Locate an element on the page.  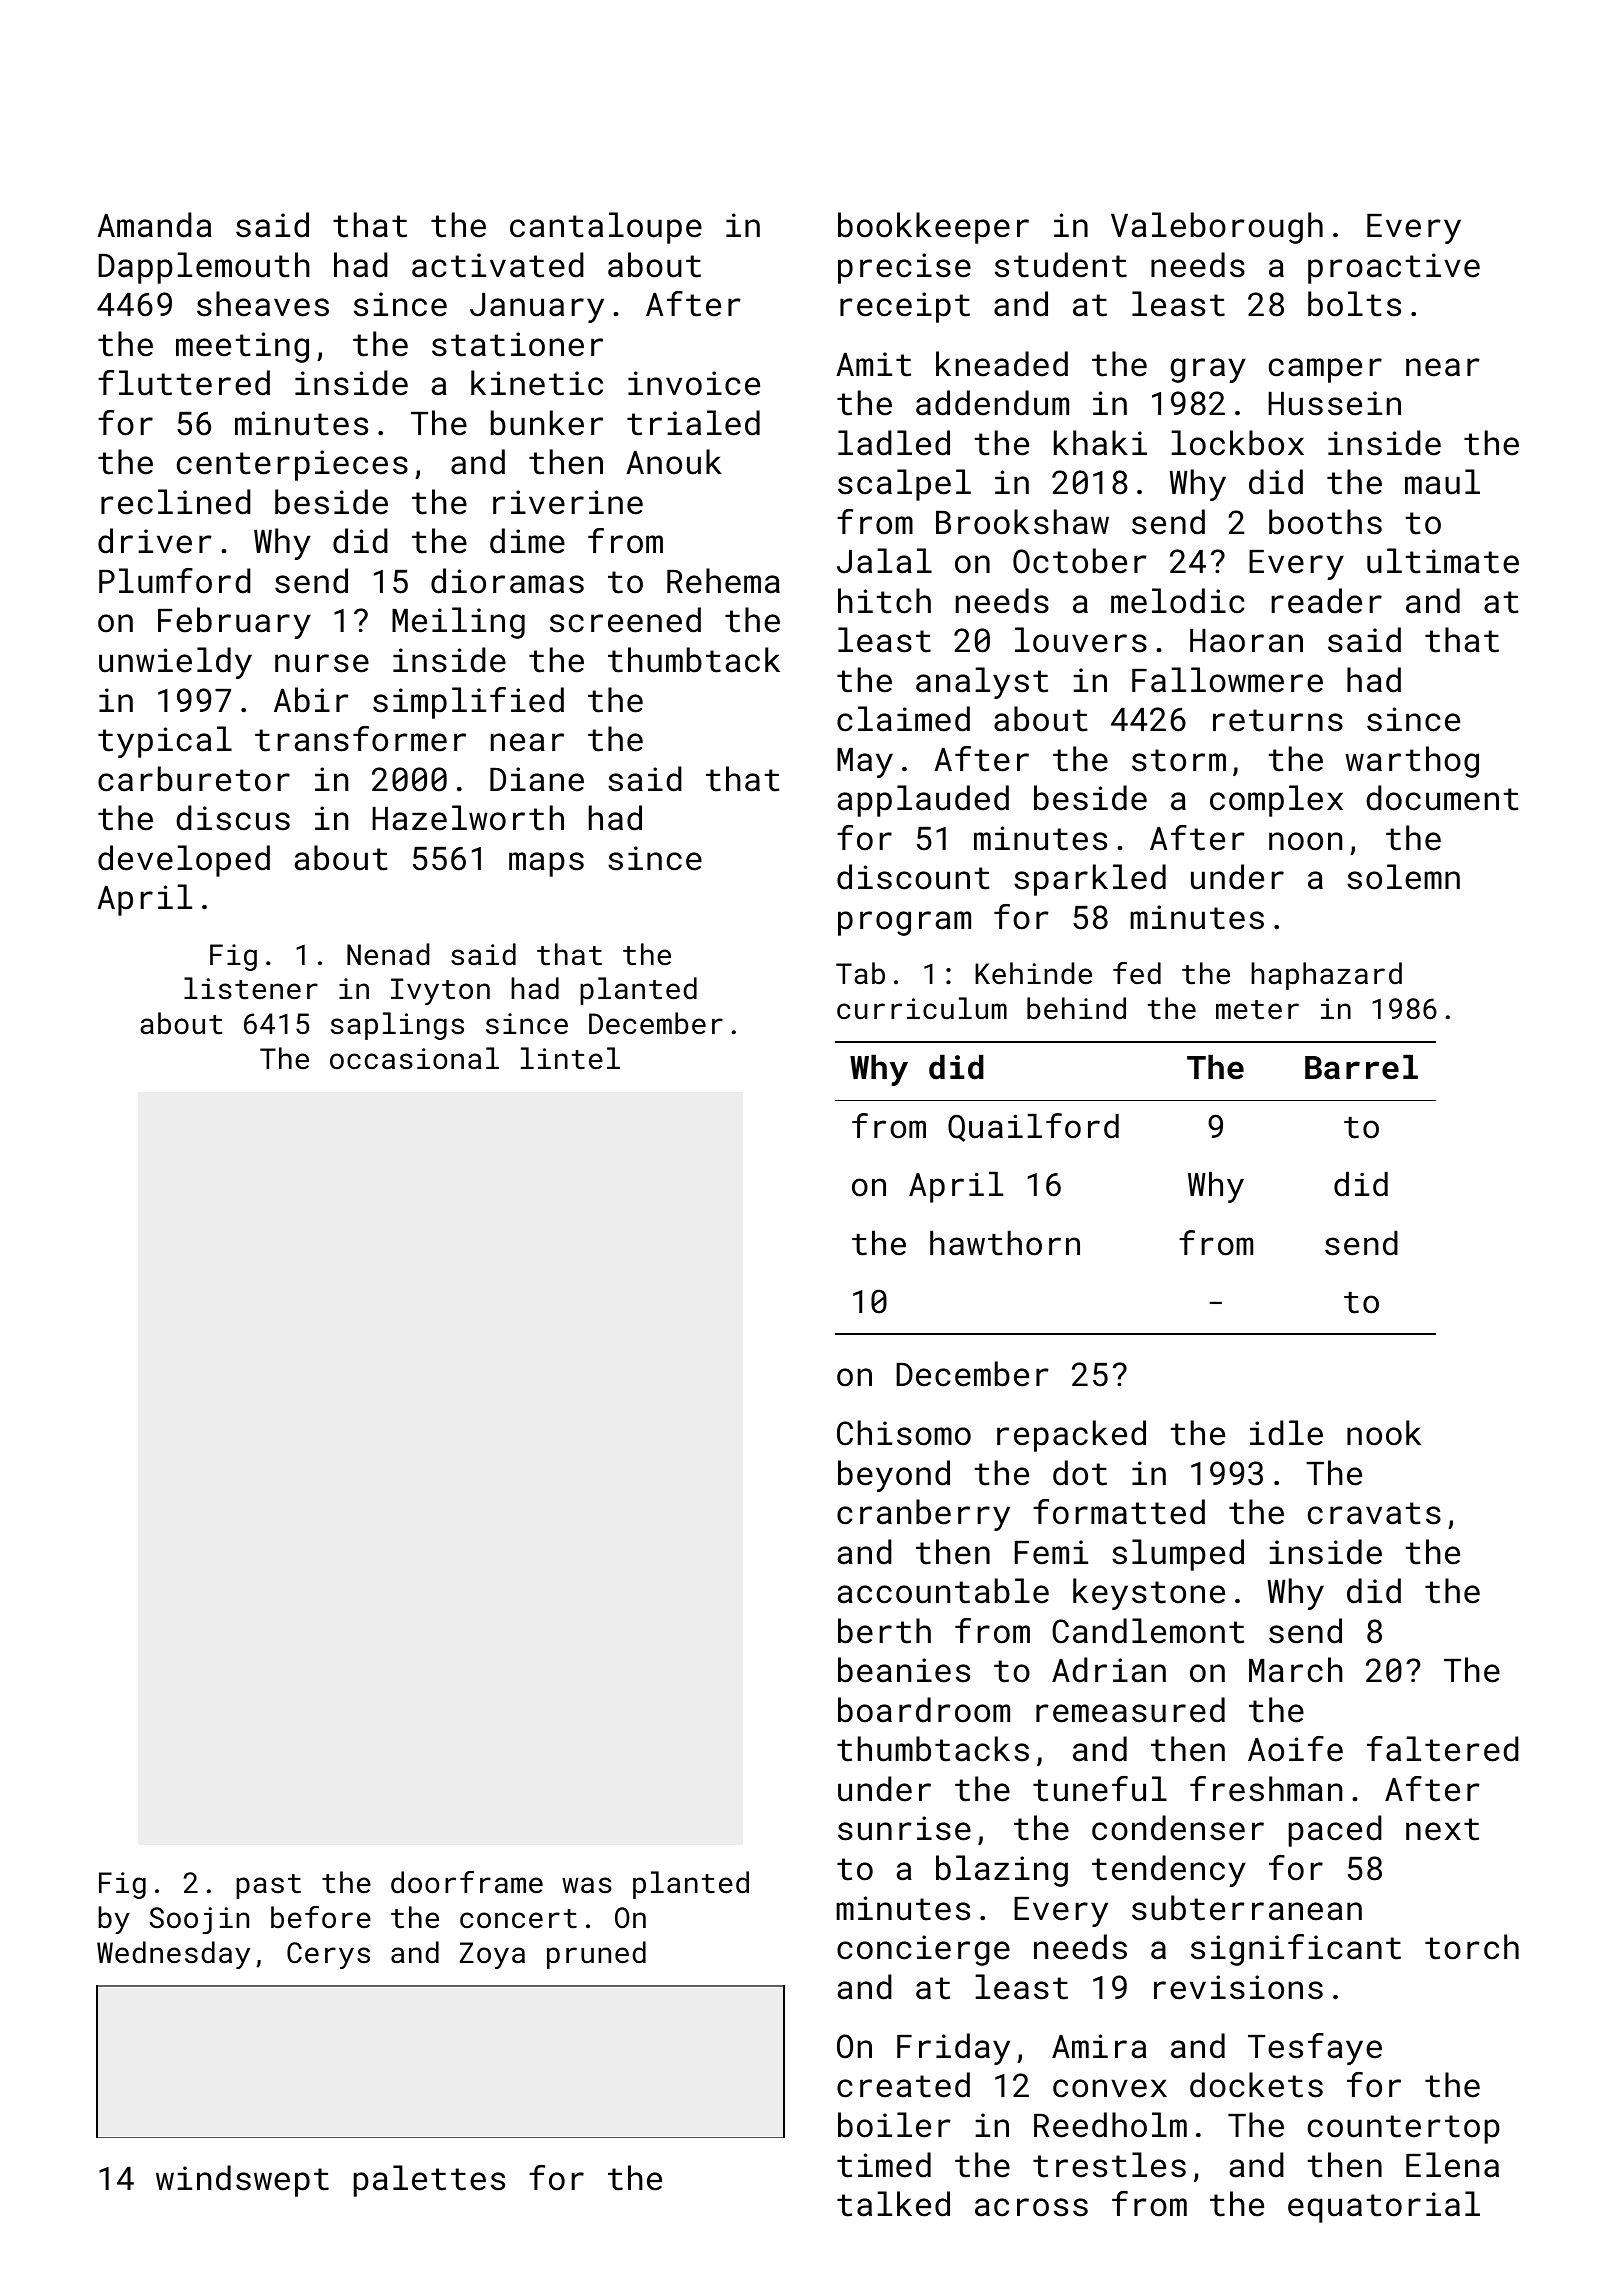
complex is located at coordinates (1276, 801).
